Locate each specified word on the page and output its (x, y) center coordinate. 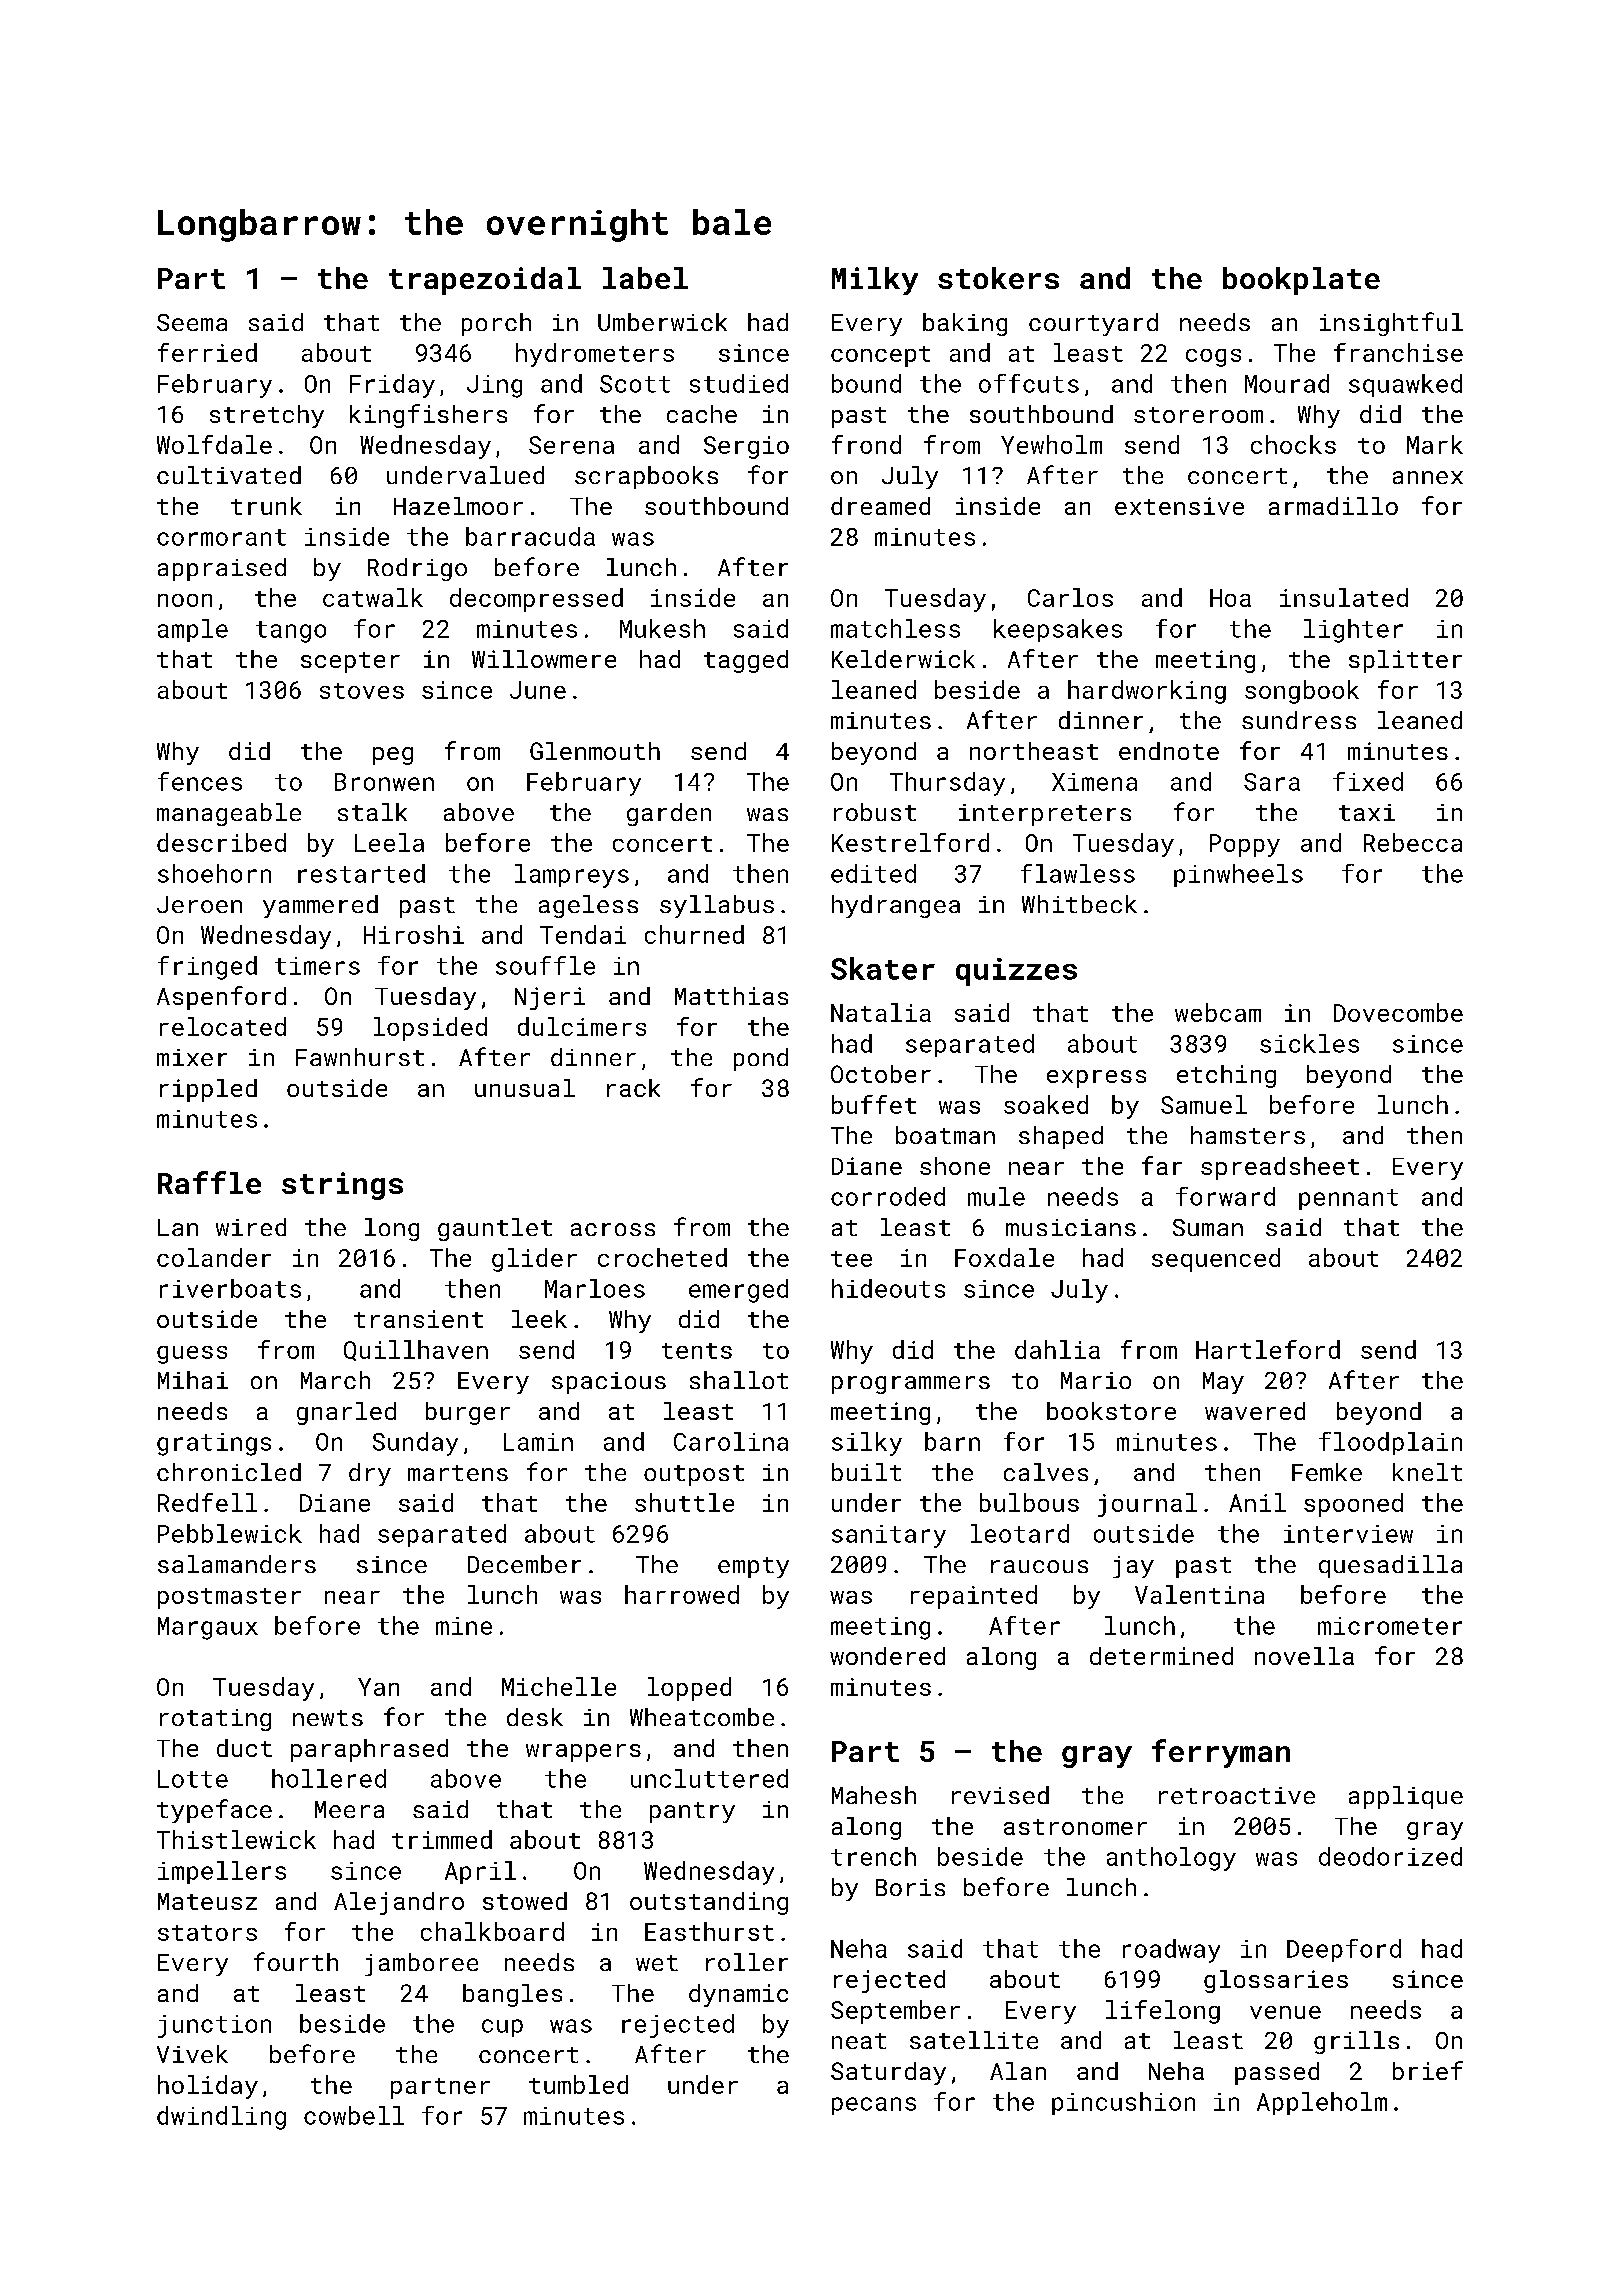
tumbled (578, 2084)
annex (1428, 477)
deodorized (1390, 1856)
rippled (208, 1090)
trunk (266, 506)
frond (866, 444)
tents (697, 1351)
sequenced (1216, 1260)
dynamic (738, 1995)
